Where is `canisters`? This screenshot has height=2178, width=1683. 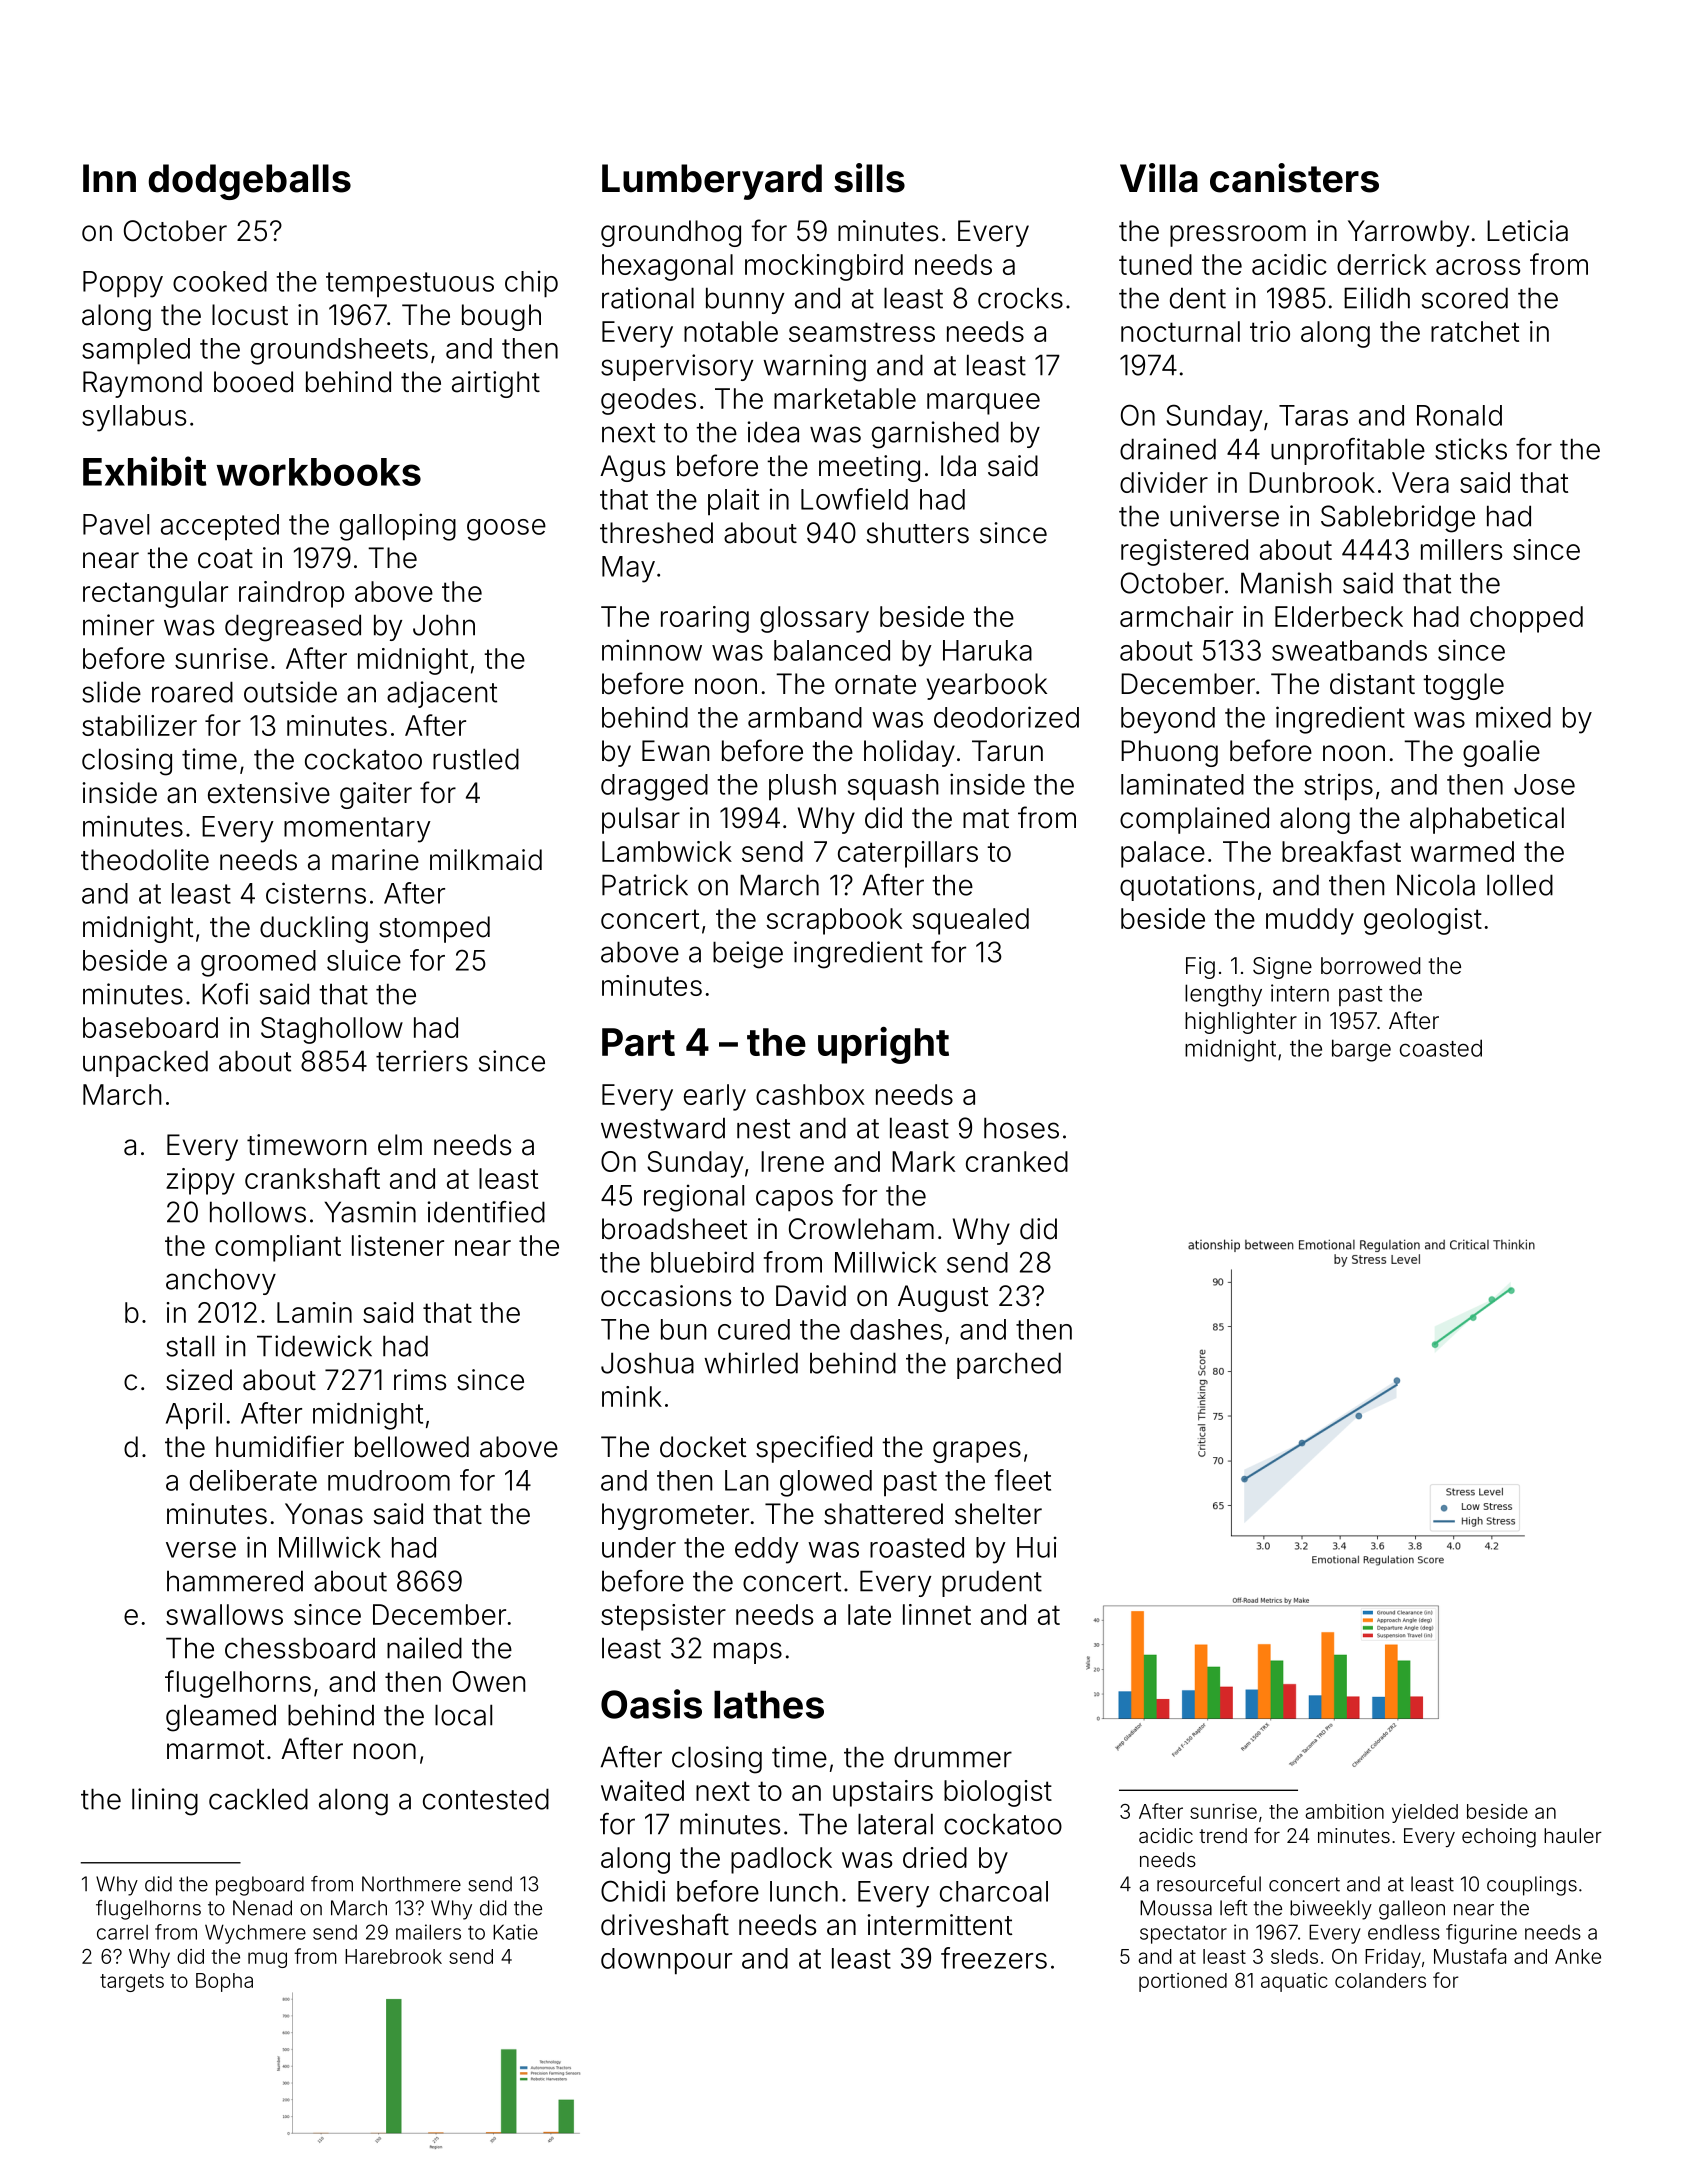
canisters is located at coordinates (1294, 178).
